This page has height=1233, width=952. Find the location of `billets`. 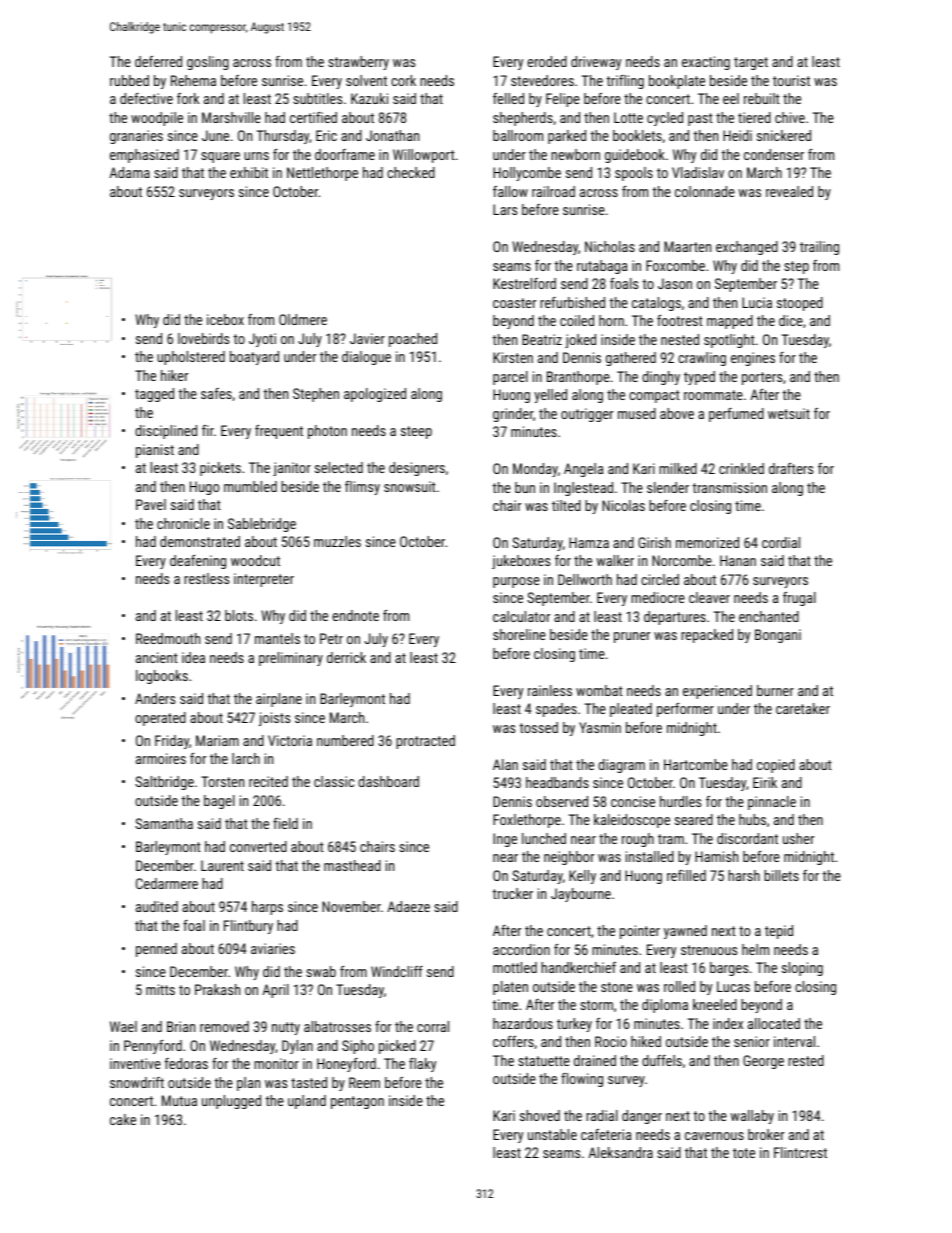

billets is located at coordinates (781, 875).
